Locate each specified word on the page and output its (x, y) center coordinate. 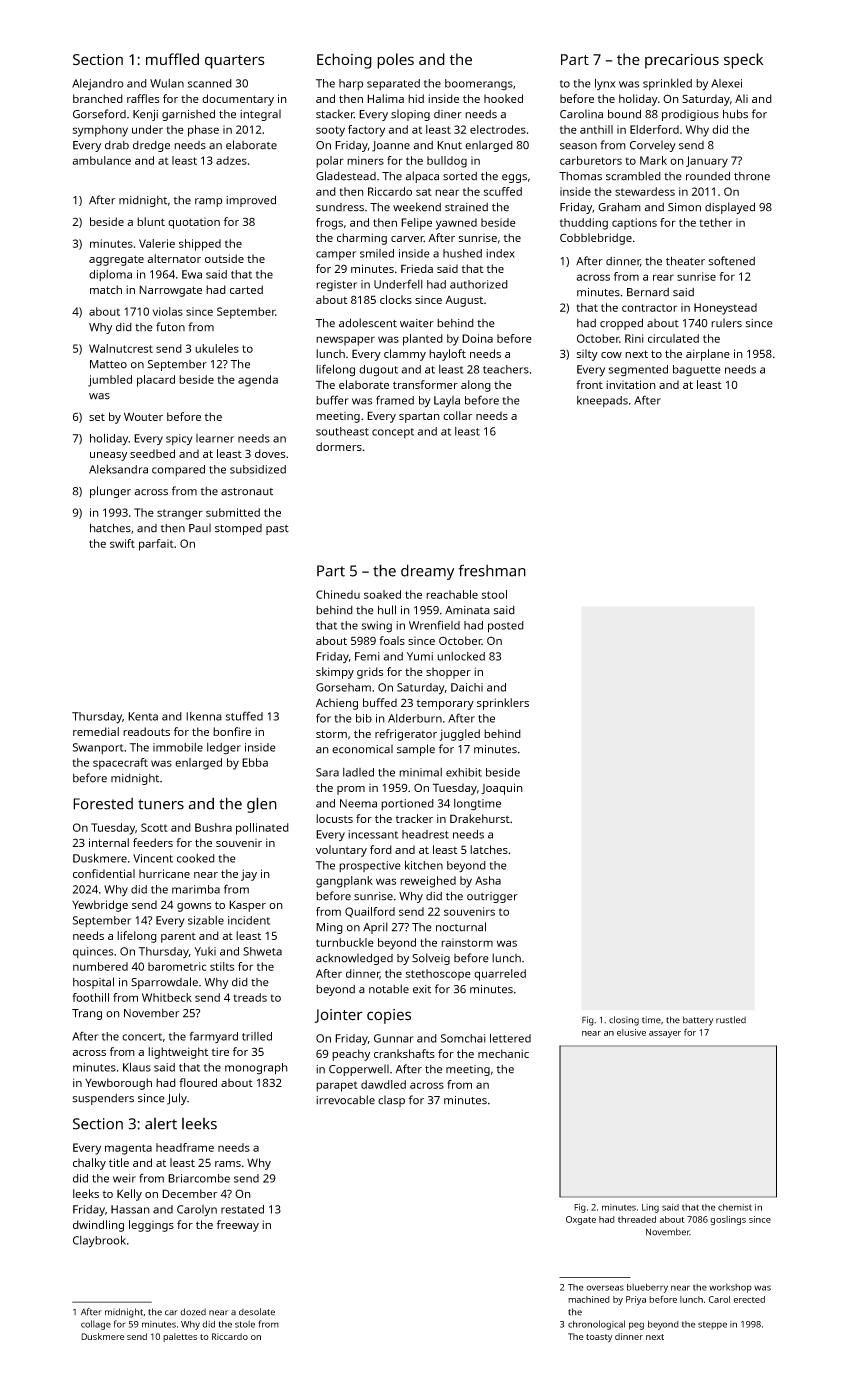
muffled (172, 59)
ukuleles (217, 348)
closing (624, 1021)
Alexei (726, 83)
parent (178, 937)
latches (489, 849)
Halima (385, 98)
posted (506, 627)
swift (122, 543)
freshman (492, 570)
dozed (193, 1312)
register (336, 286)
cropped (621, 324)
